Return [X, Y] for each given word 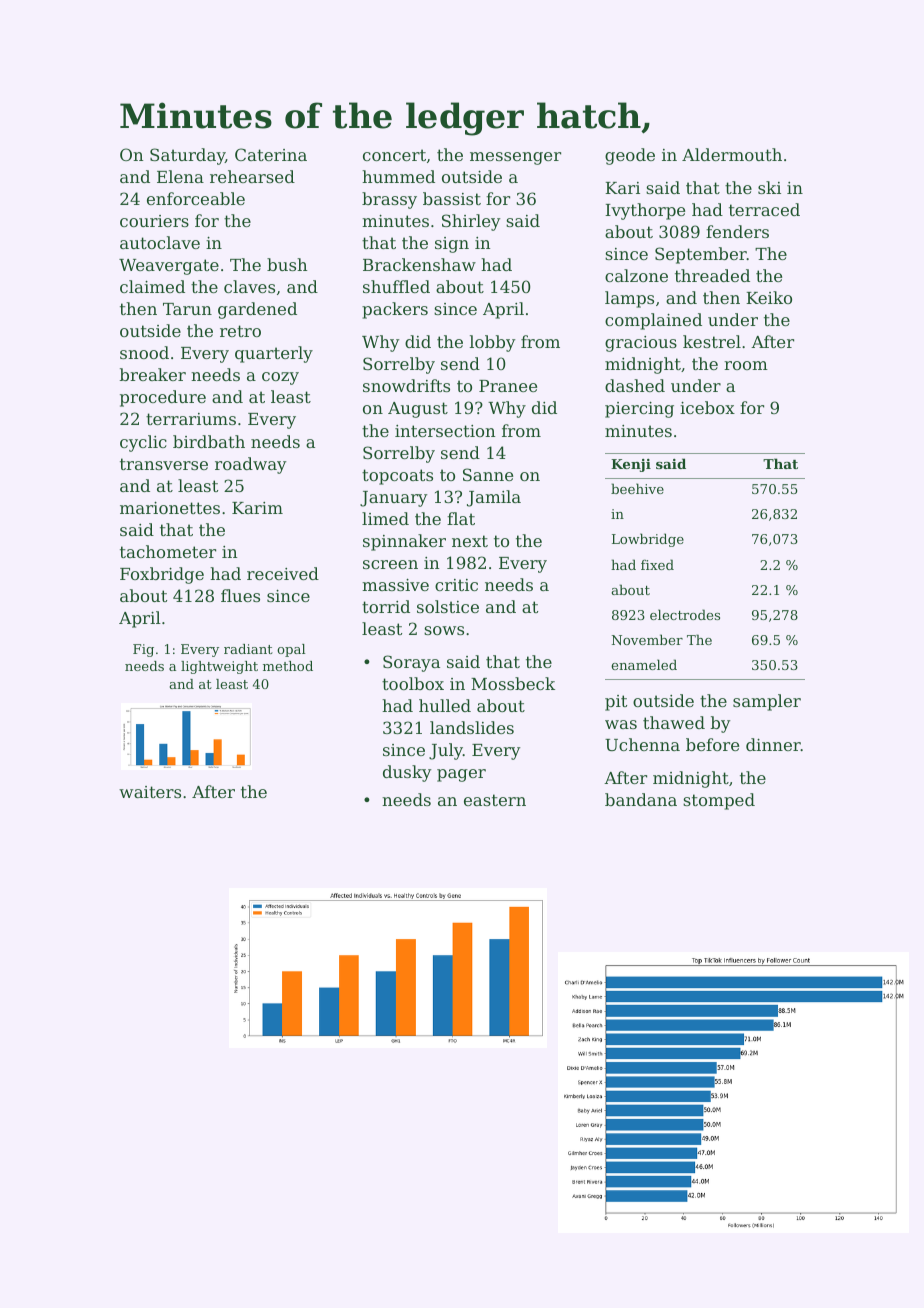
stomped [719, 801]
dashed [635, 385]
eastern [495, 800]
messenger [515, 158]
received [283, 573]
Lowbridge [648, 540]
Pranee [508, 386]
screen [390, 564]
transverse [164, 464]
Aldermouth [732, 154]
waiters [150, 792]
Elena [180, 176]
